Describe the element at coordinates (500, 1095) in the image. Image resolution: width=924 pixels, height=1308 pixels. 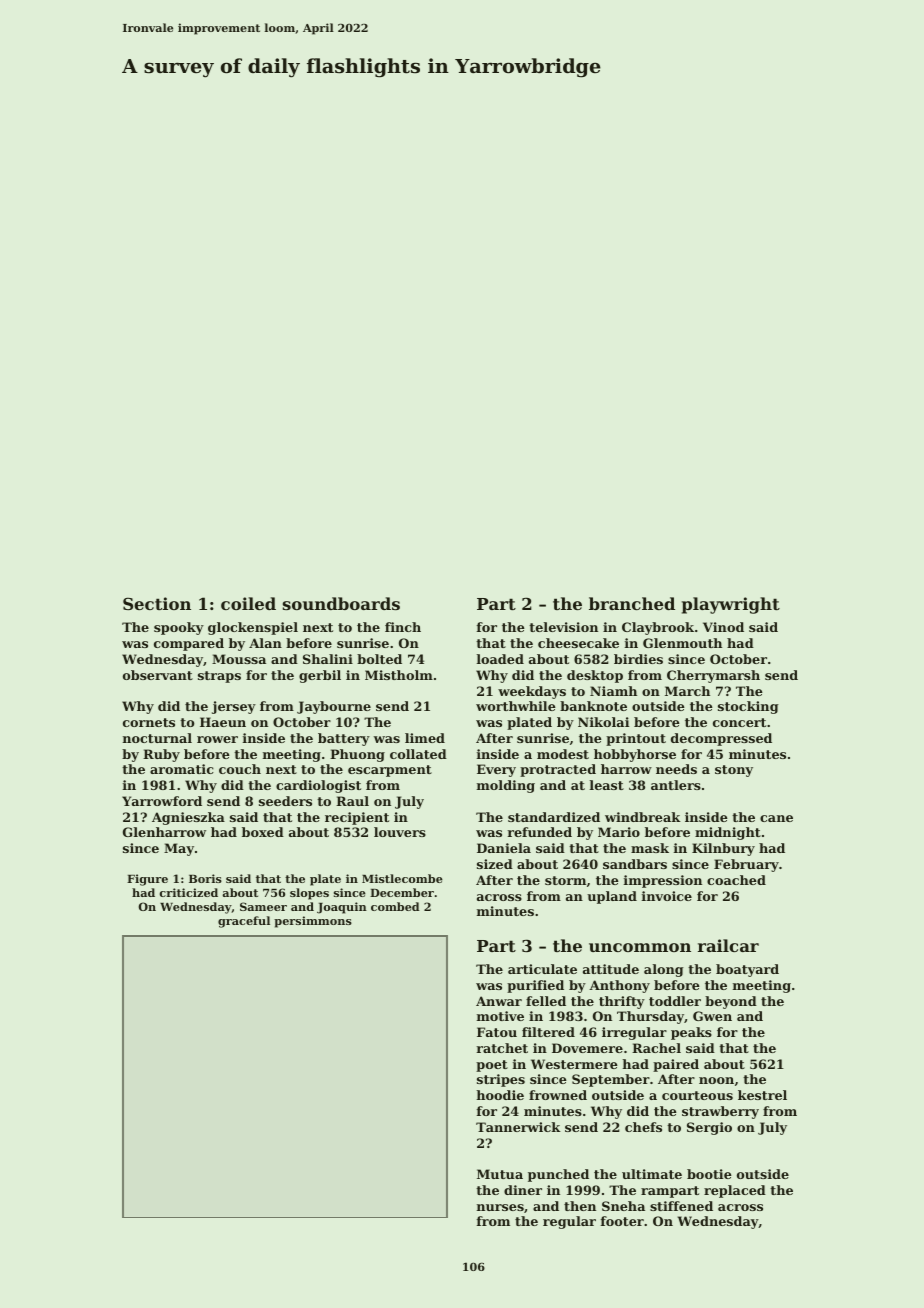
I see `hoodie` at that location.
